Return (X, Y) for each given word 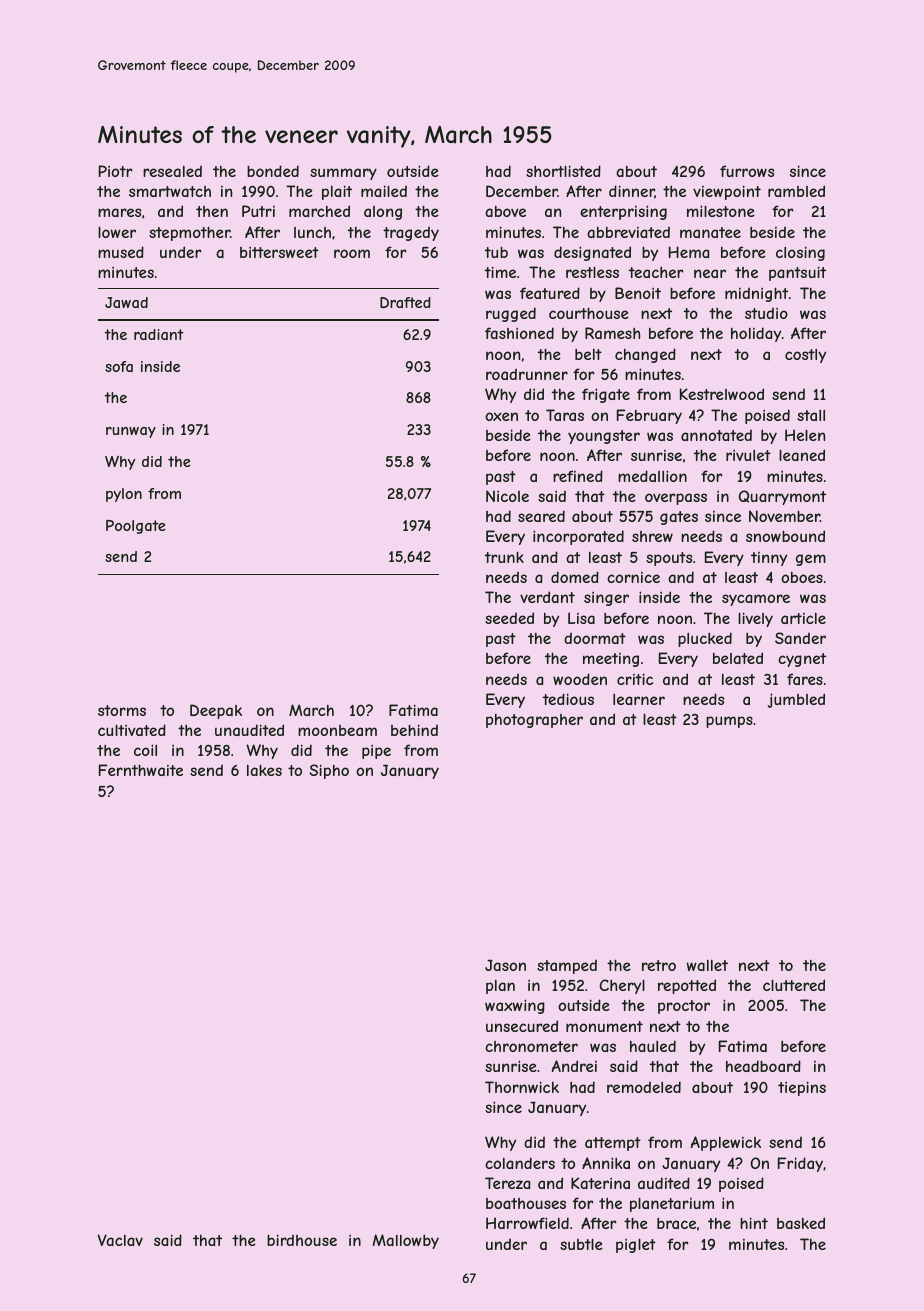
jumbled (796, 700)
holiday (756, 334)
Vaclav (120, 1240)
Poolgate (136, 527)
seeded (509, 618)
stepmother (189, 233)
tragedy (411, 233)
